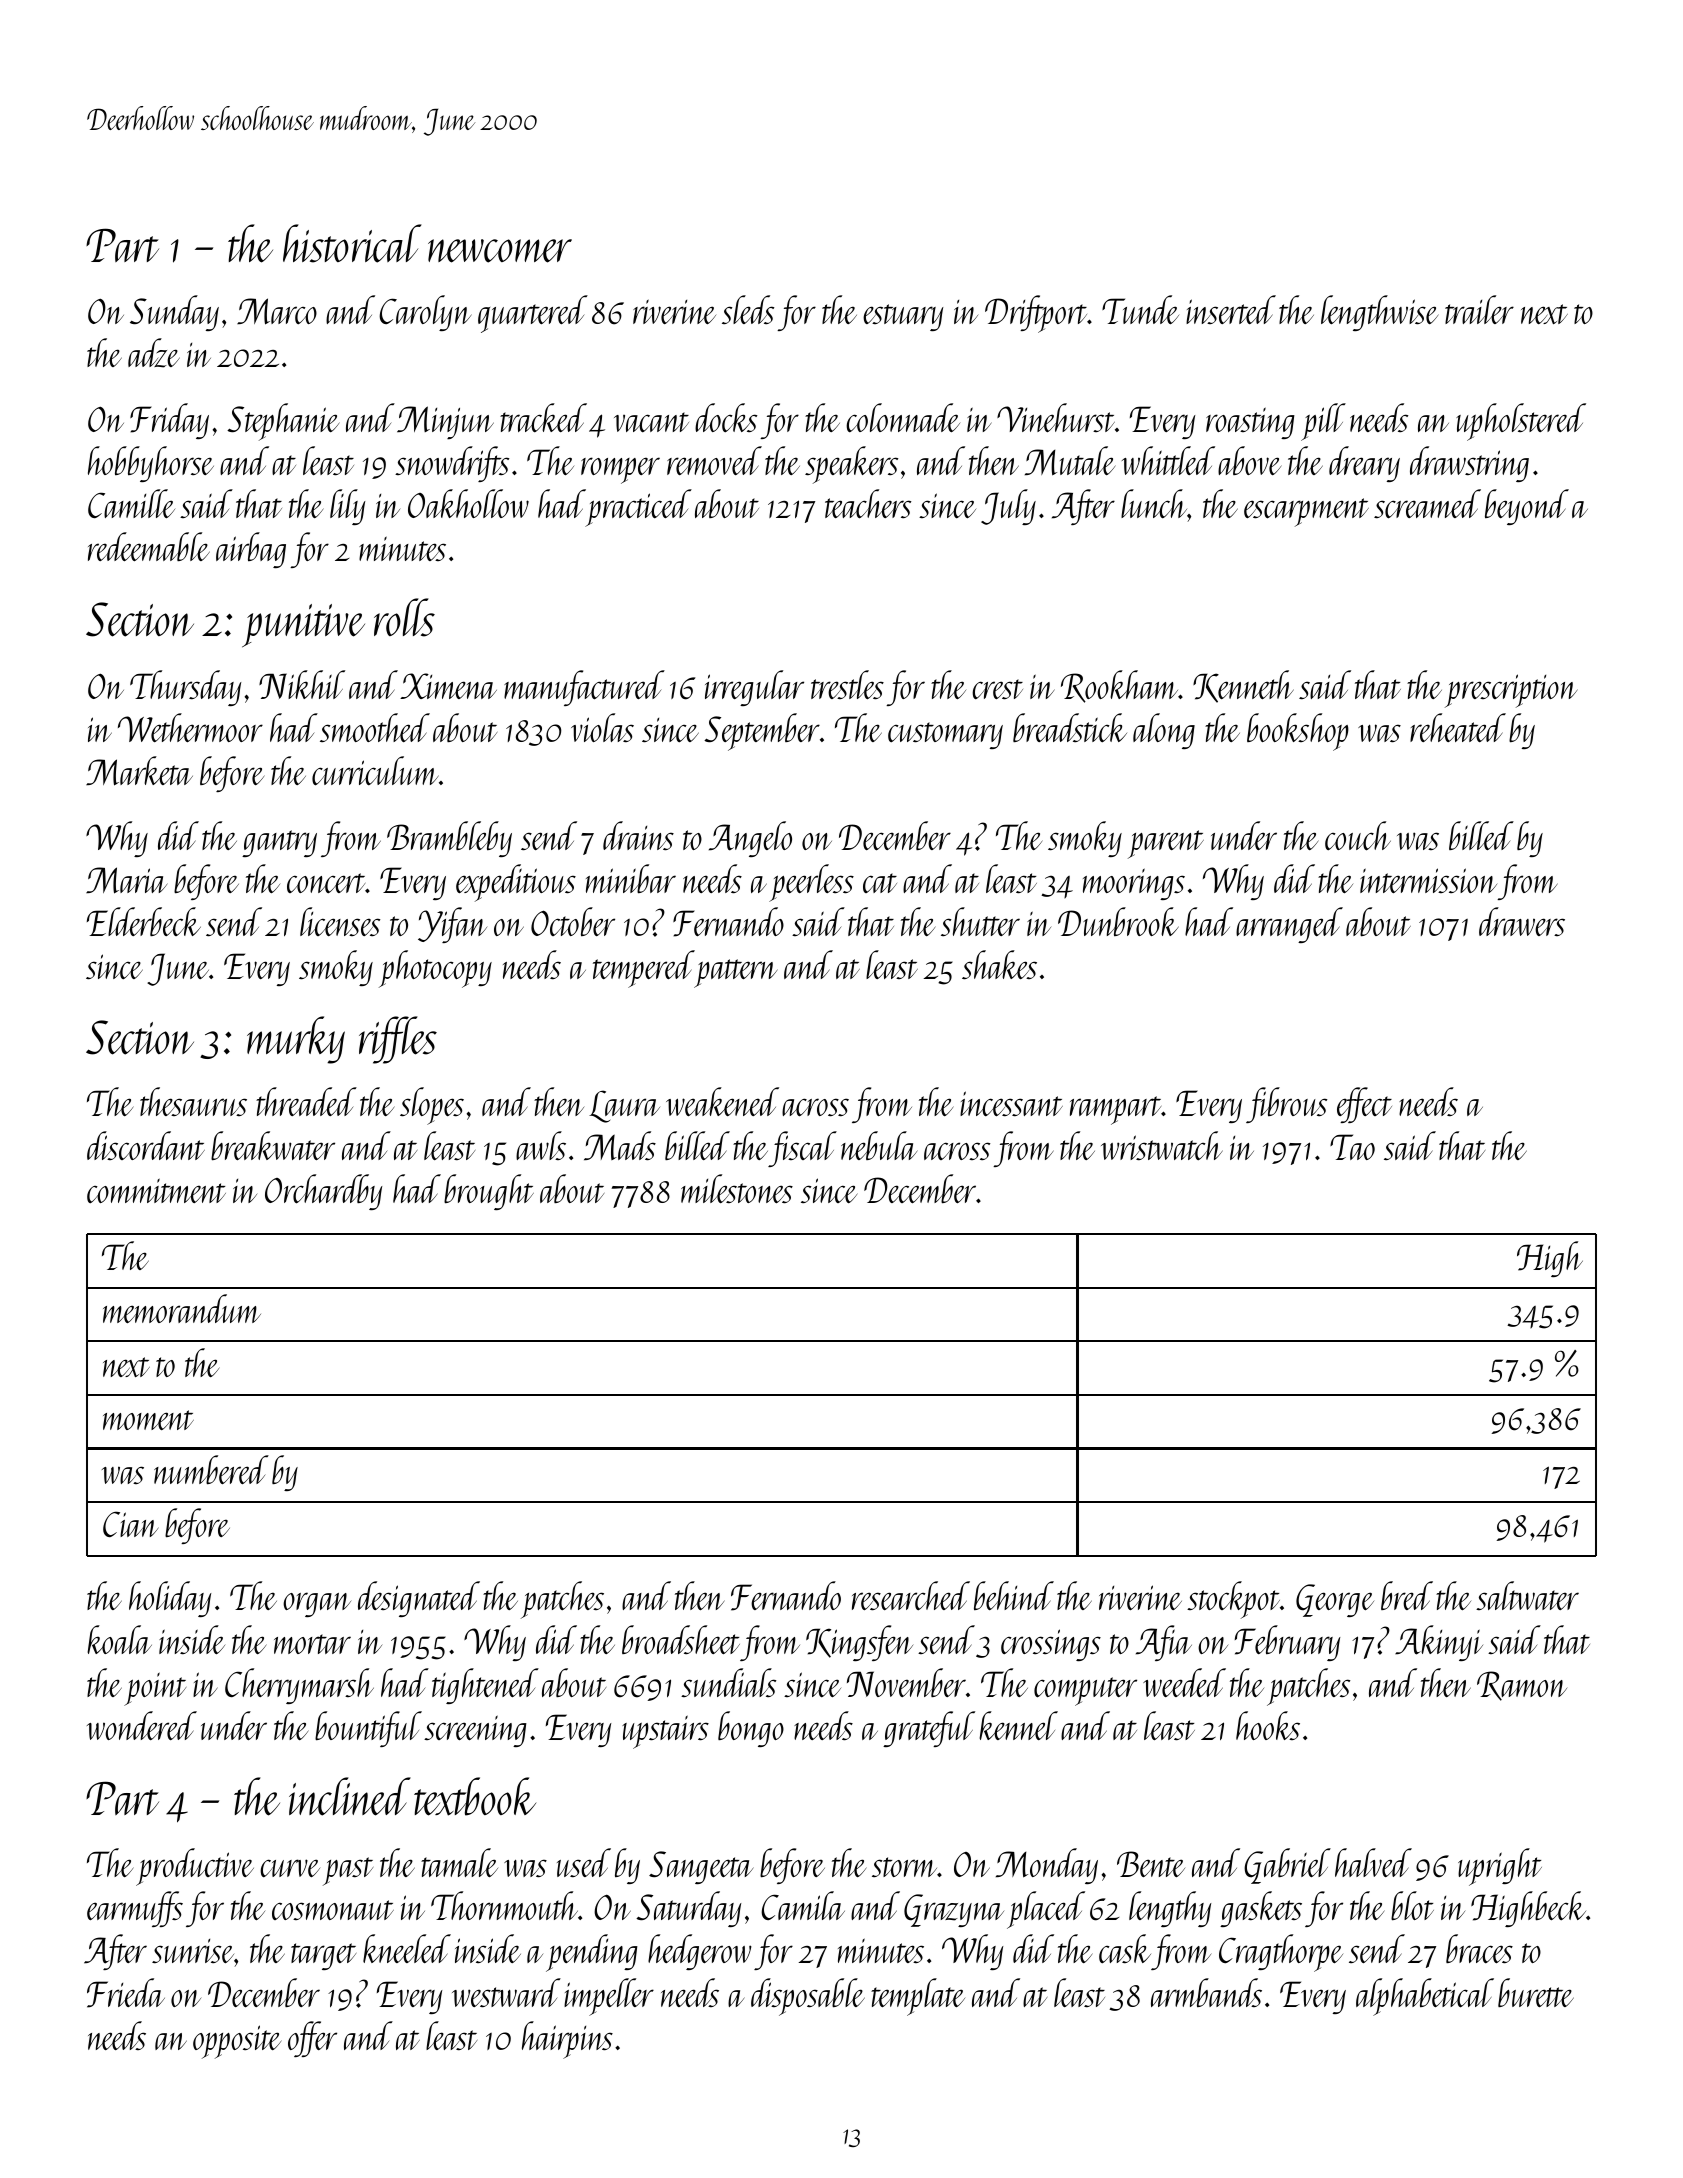 This screenshot has width=1683, height=2178. What do you see at coordinates (1014, 1595) in the screenshot?
I see `behind` at bounding box center [1014, 1595].
